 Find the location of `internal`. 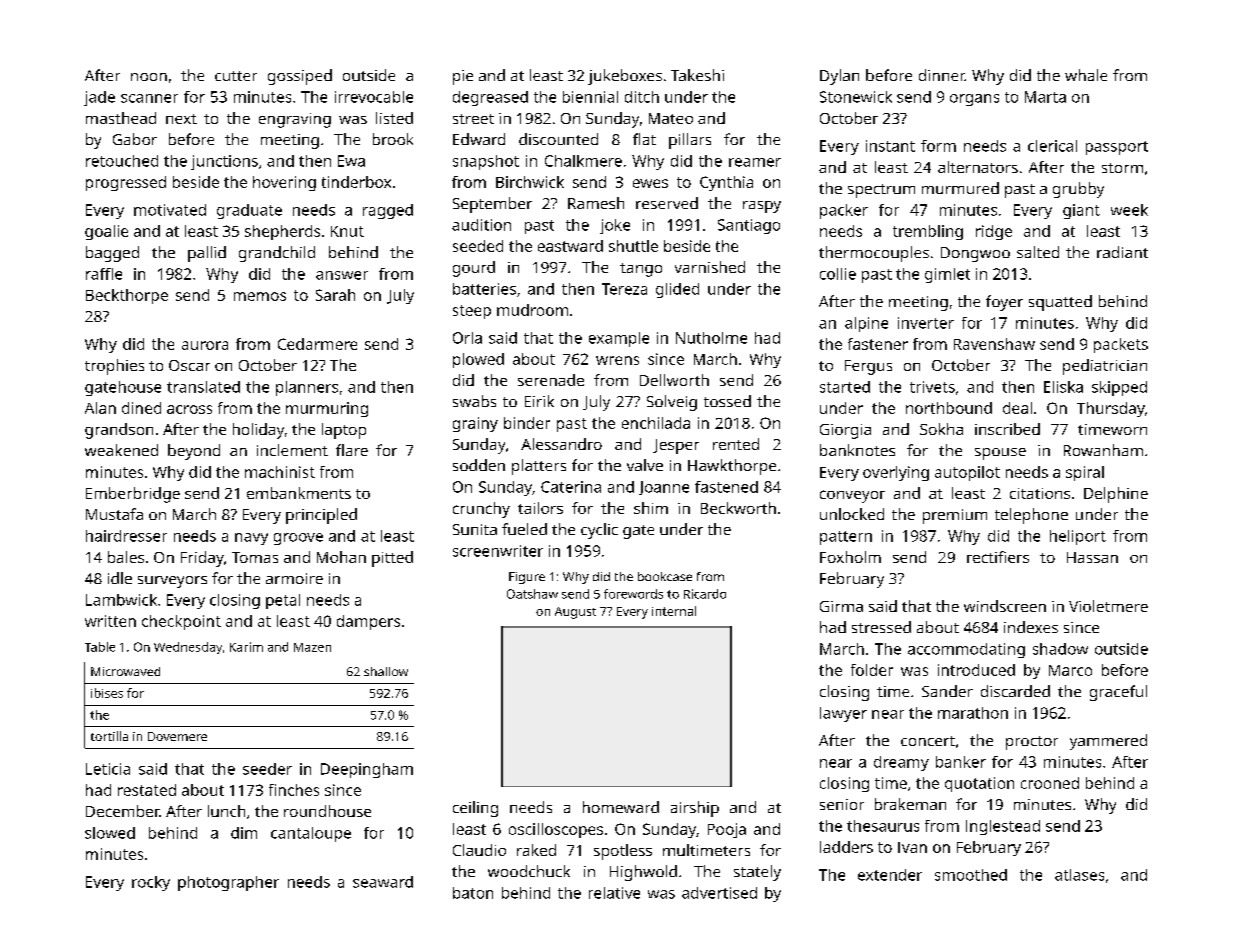

internal is located at coordinates (674, 611).
